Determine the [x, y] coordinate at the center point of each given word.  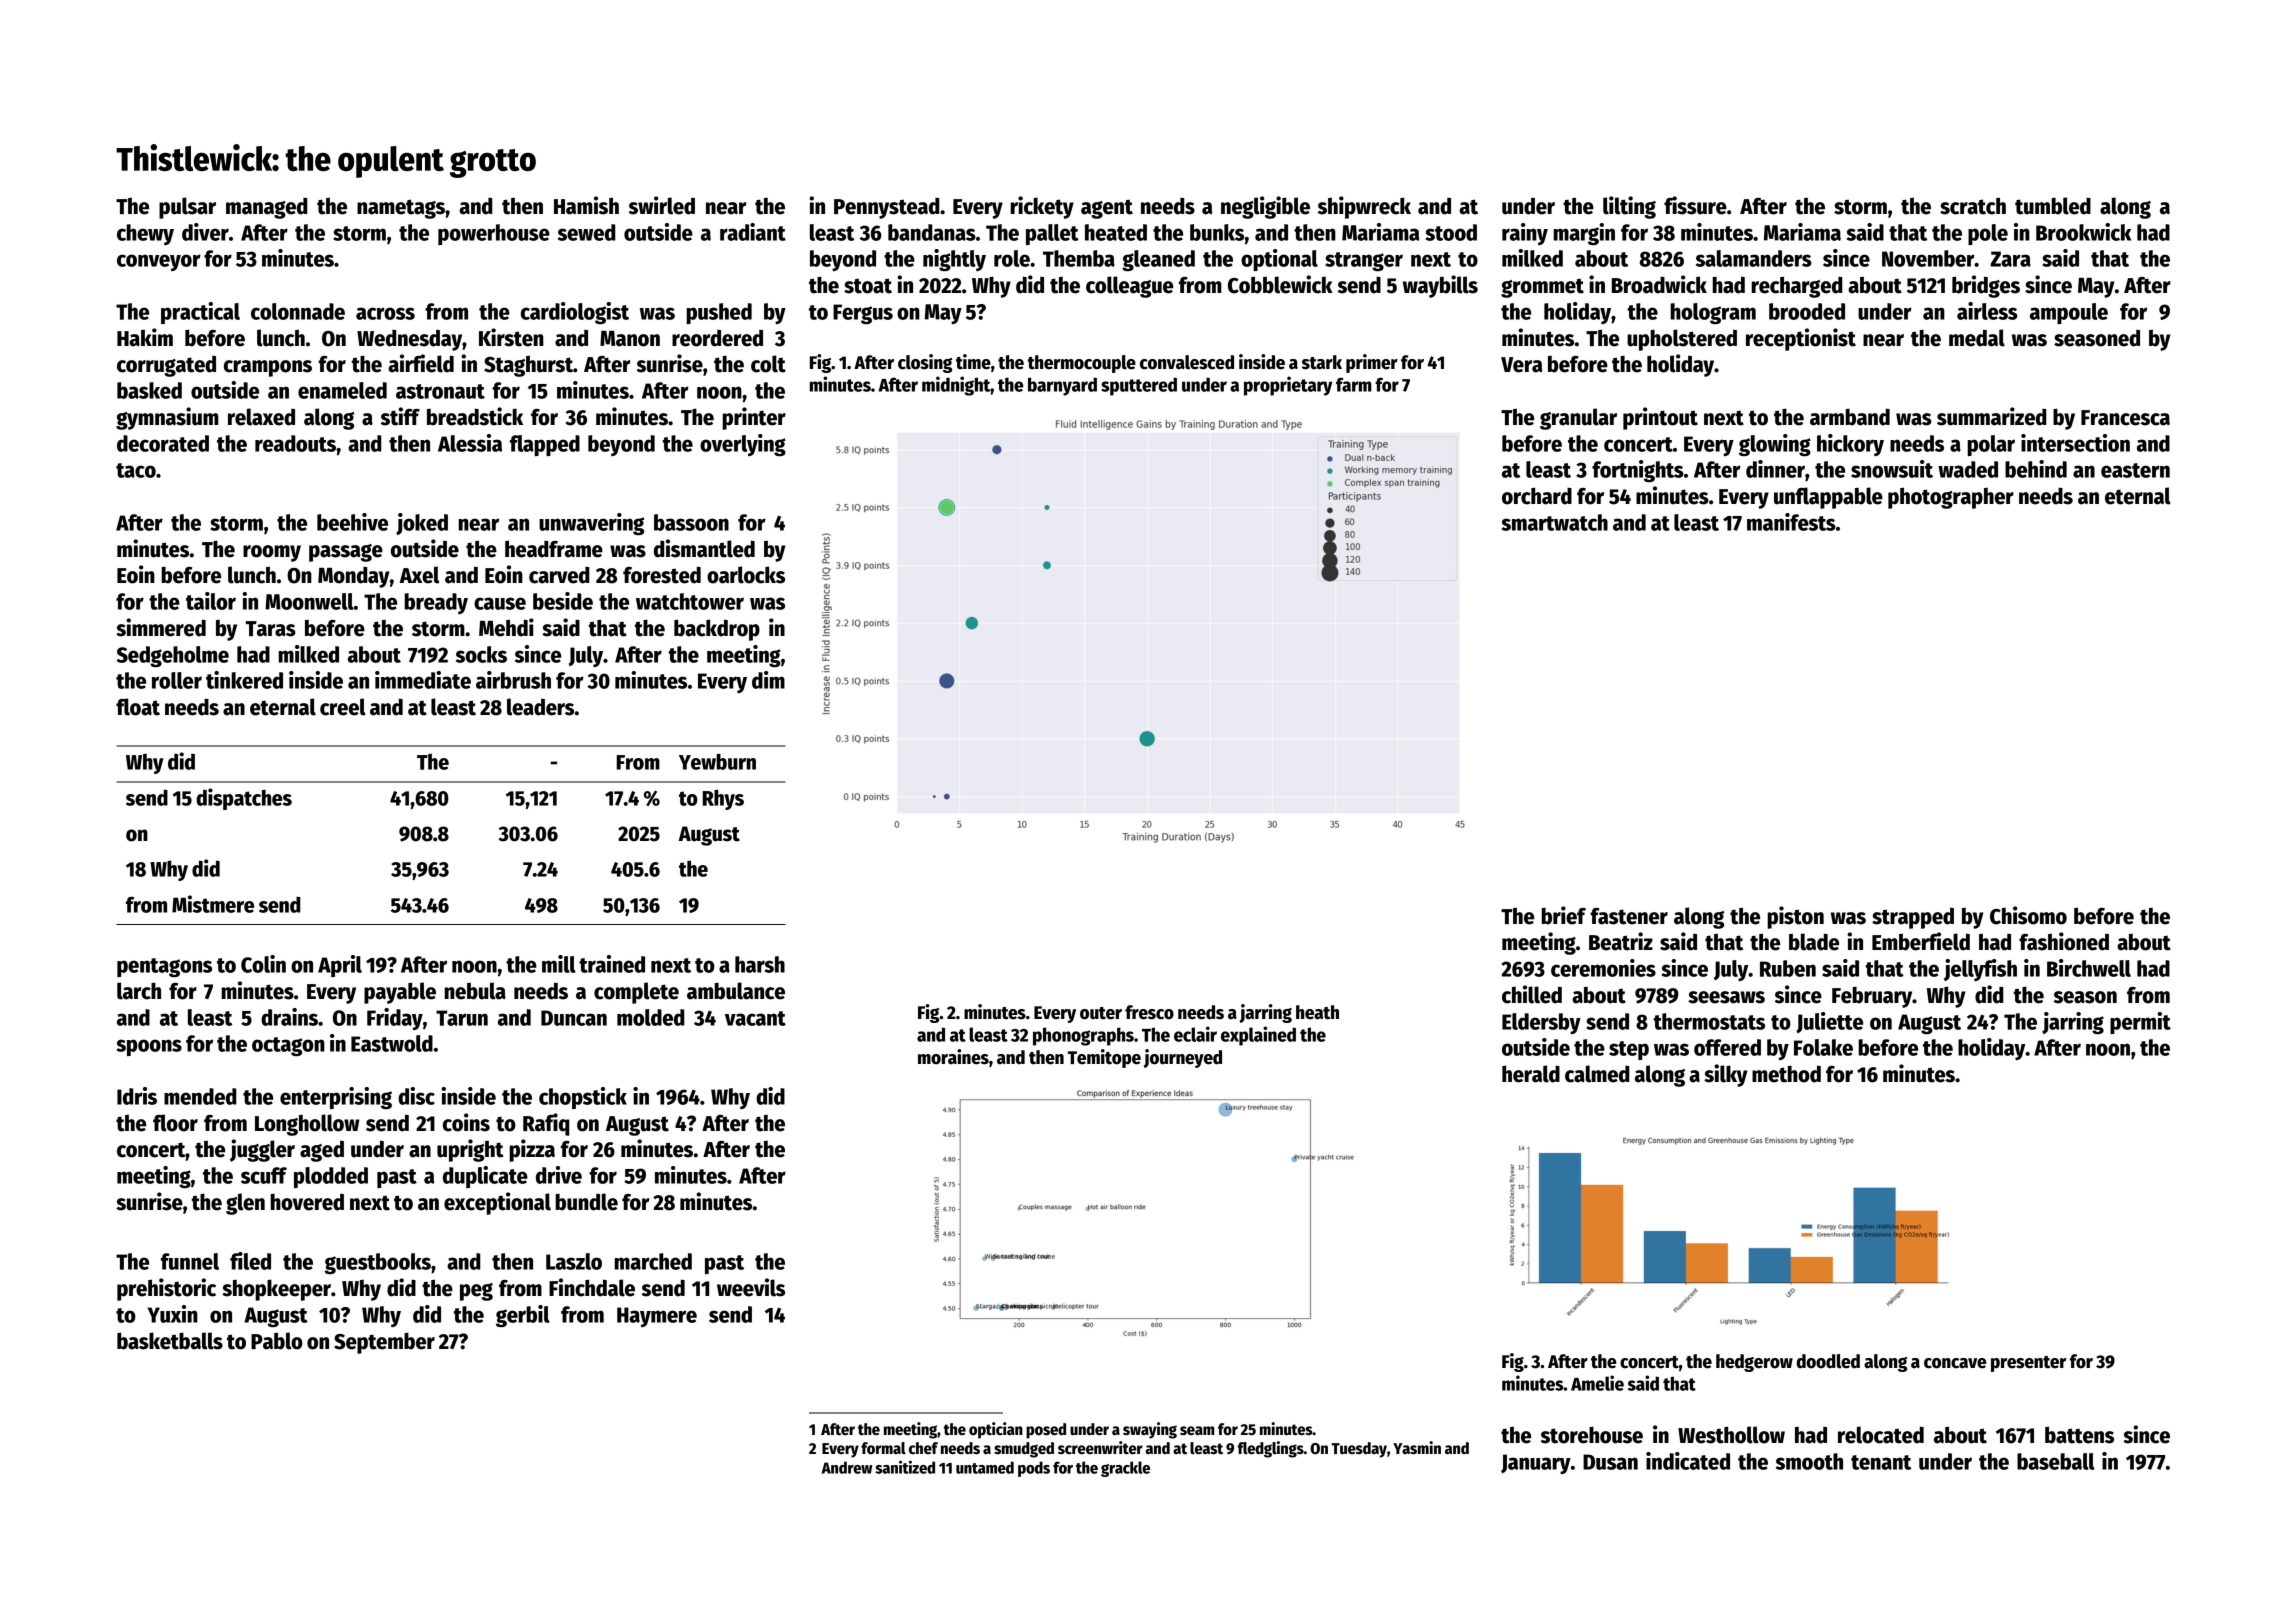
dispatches [244, 799]
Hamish [586, 205]
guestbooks [378, 1263]
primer [1372, 363]
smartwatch [1555, 522]
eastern [2135, 470]
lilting [1629, 207]
